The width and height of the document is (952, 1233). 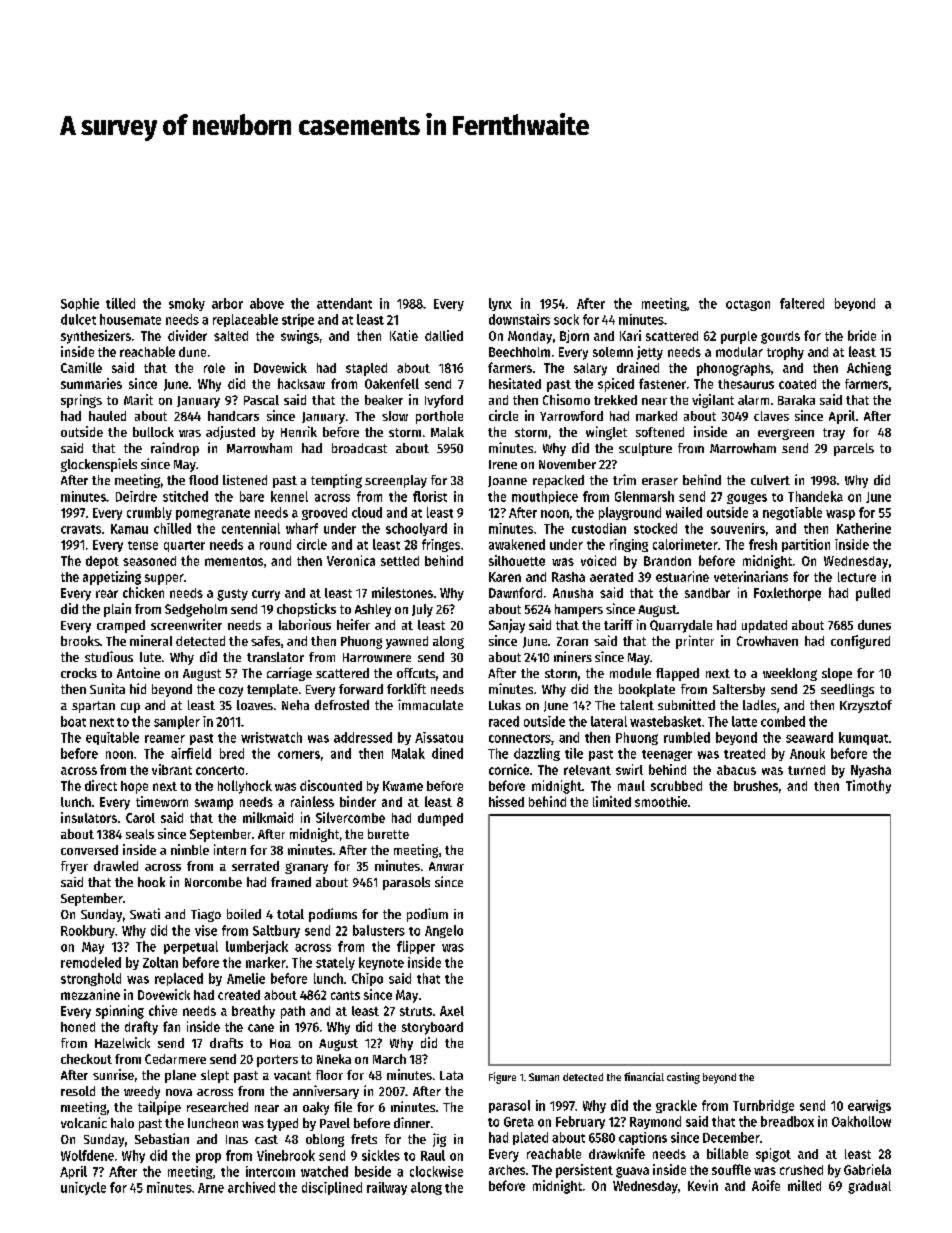 What do you see at coordinates (403, 786) in the document?
I see `Kwame` at bounding box center [403, 786].
